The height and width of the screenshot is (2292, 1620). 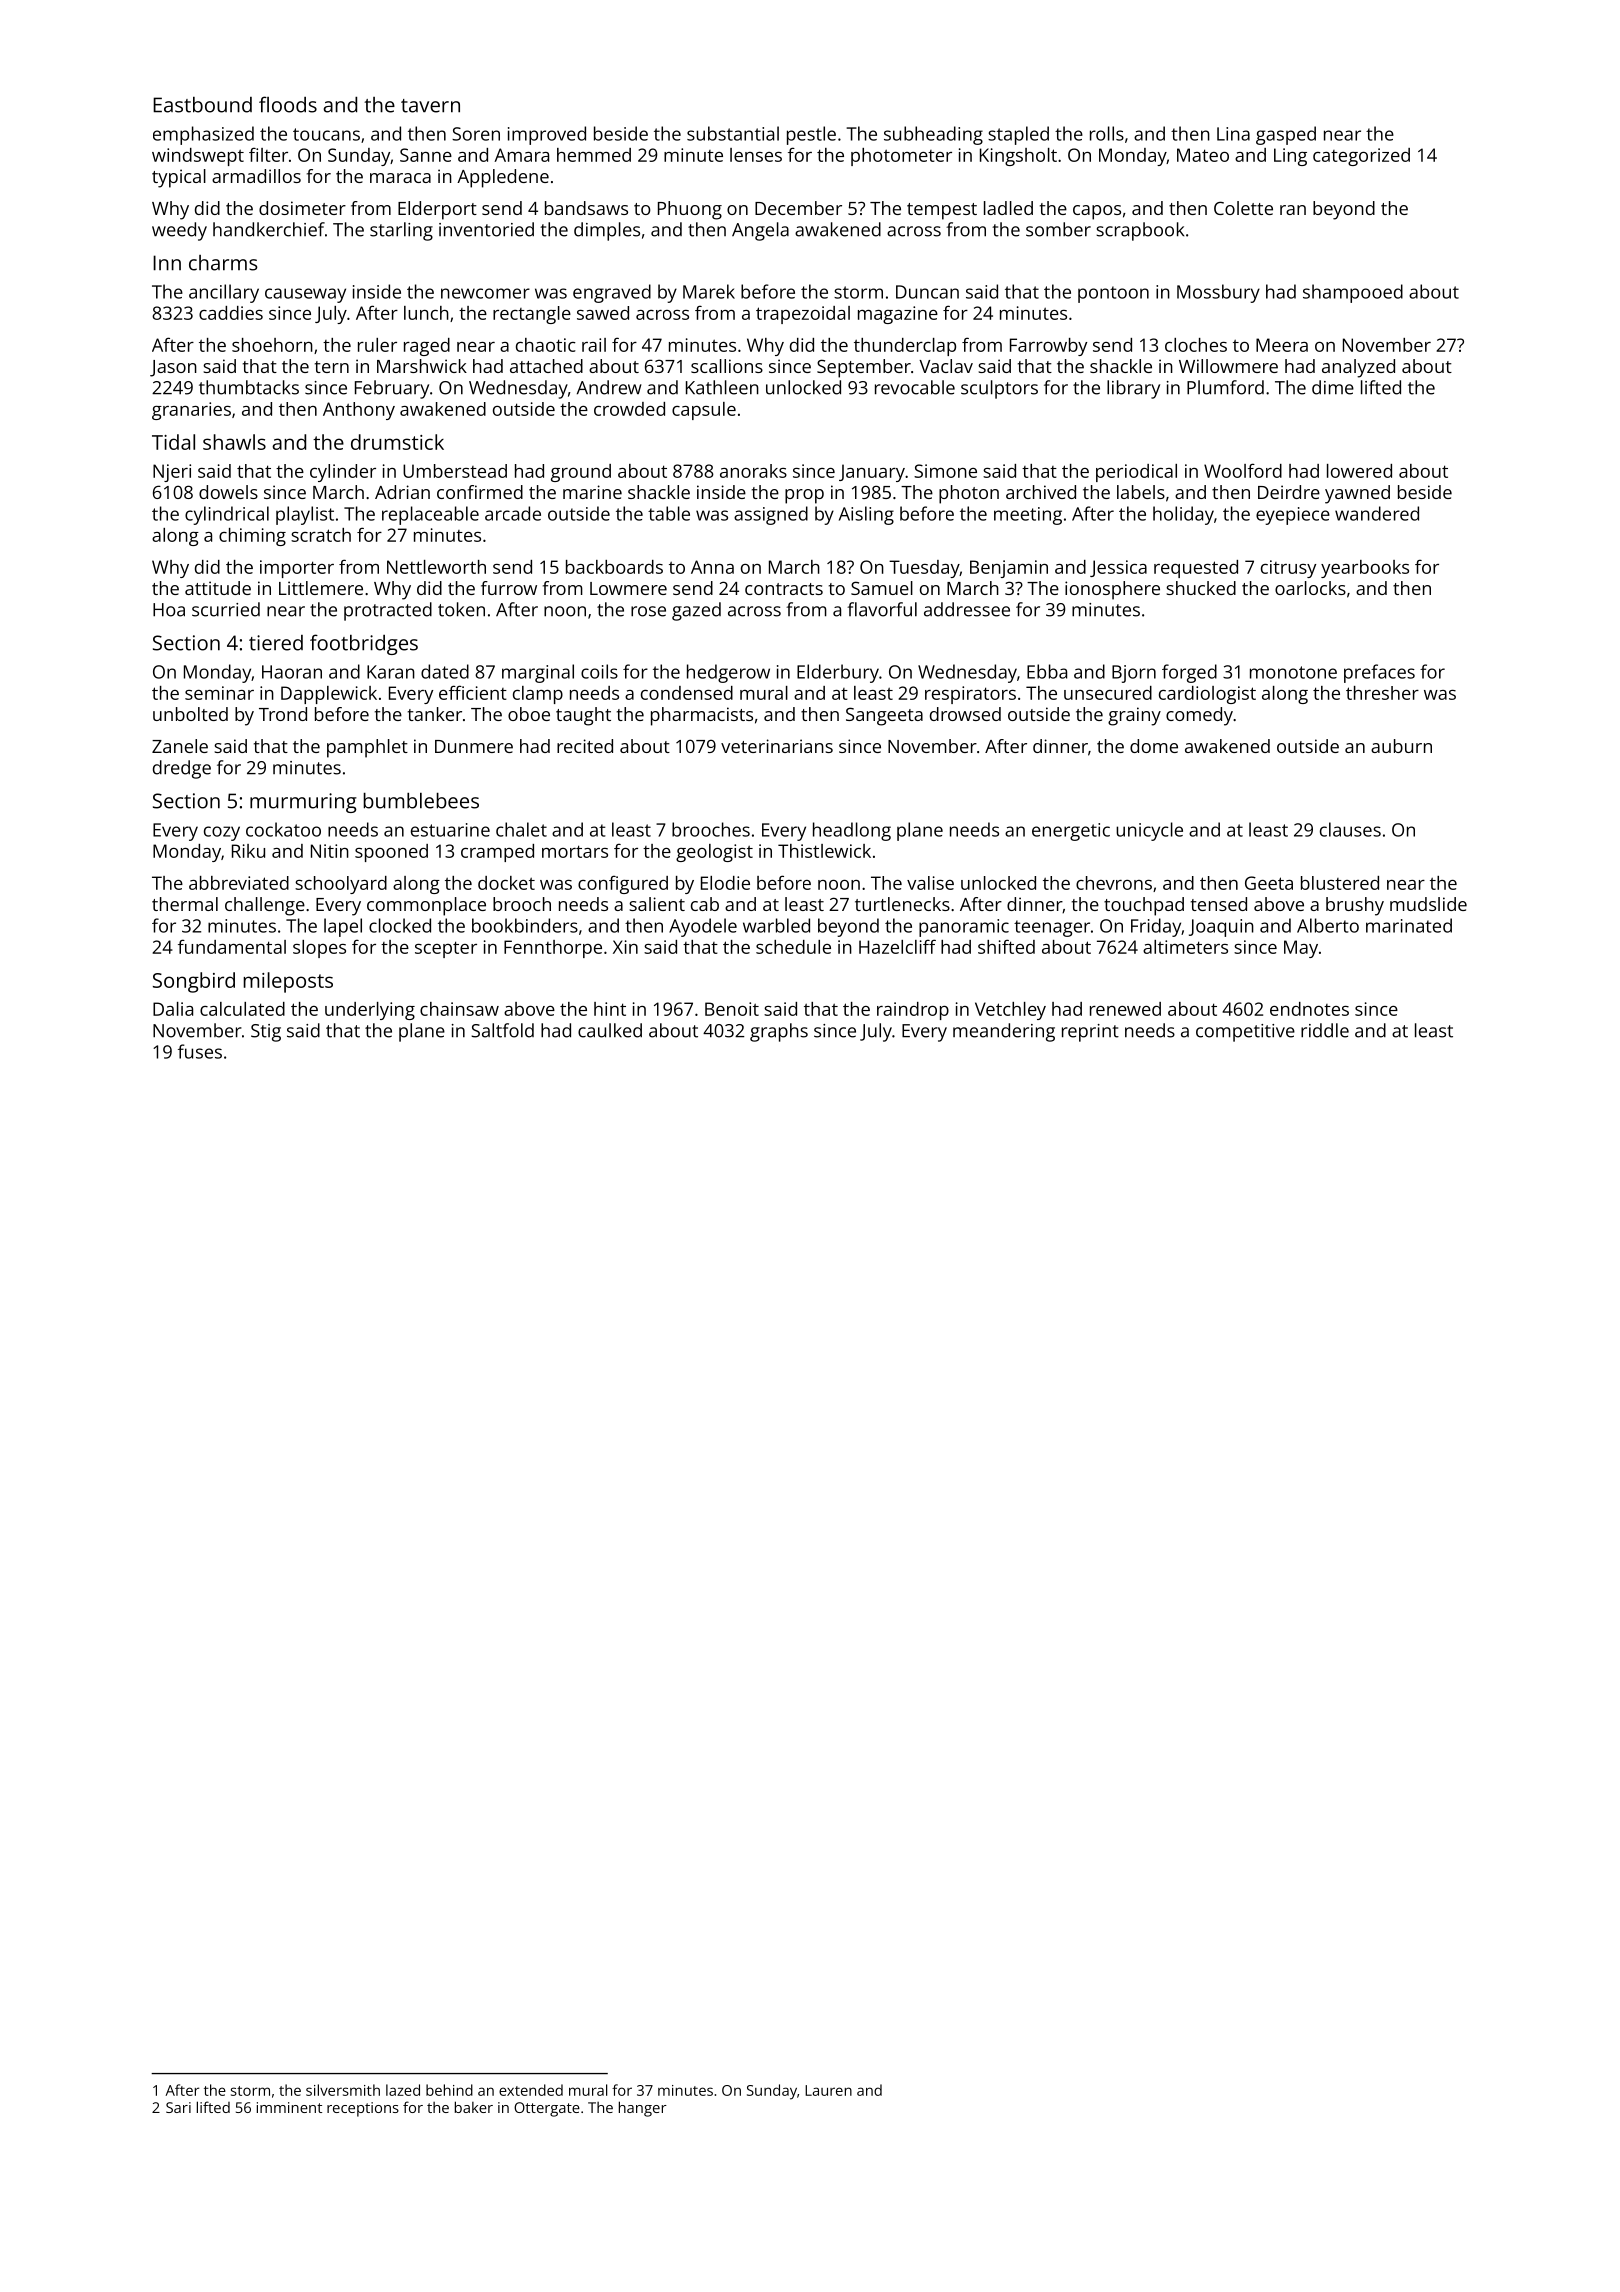 What do you see at coordinates (732, 1009) in the screenshot?
I see `Benoit` at bounding box center [732, 1009].
